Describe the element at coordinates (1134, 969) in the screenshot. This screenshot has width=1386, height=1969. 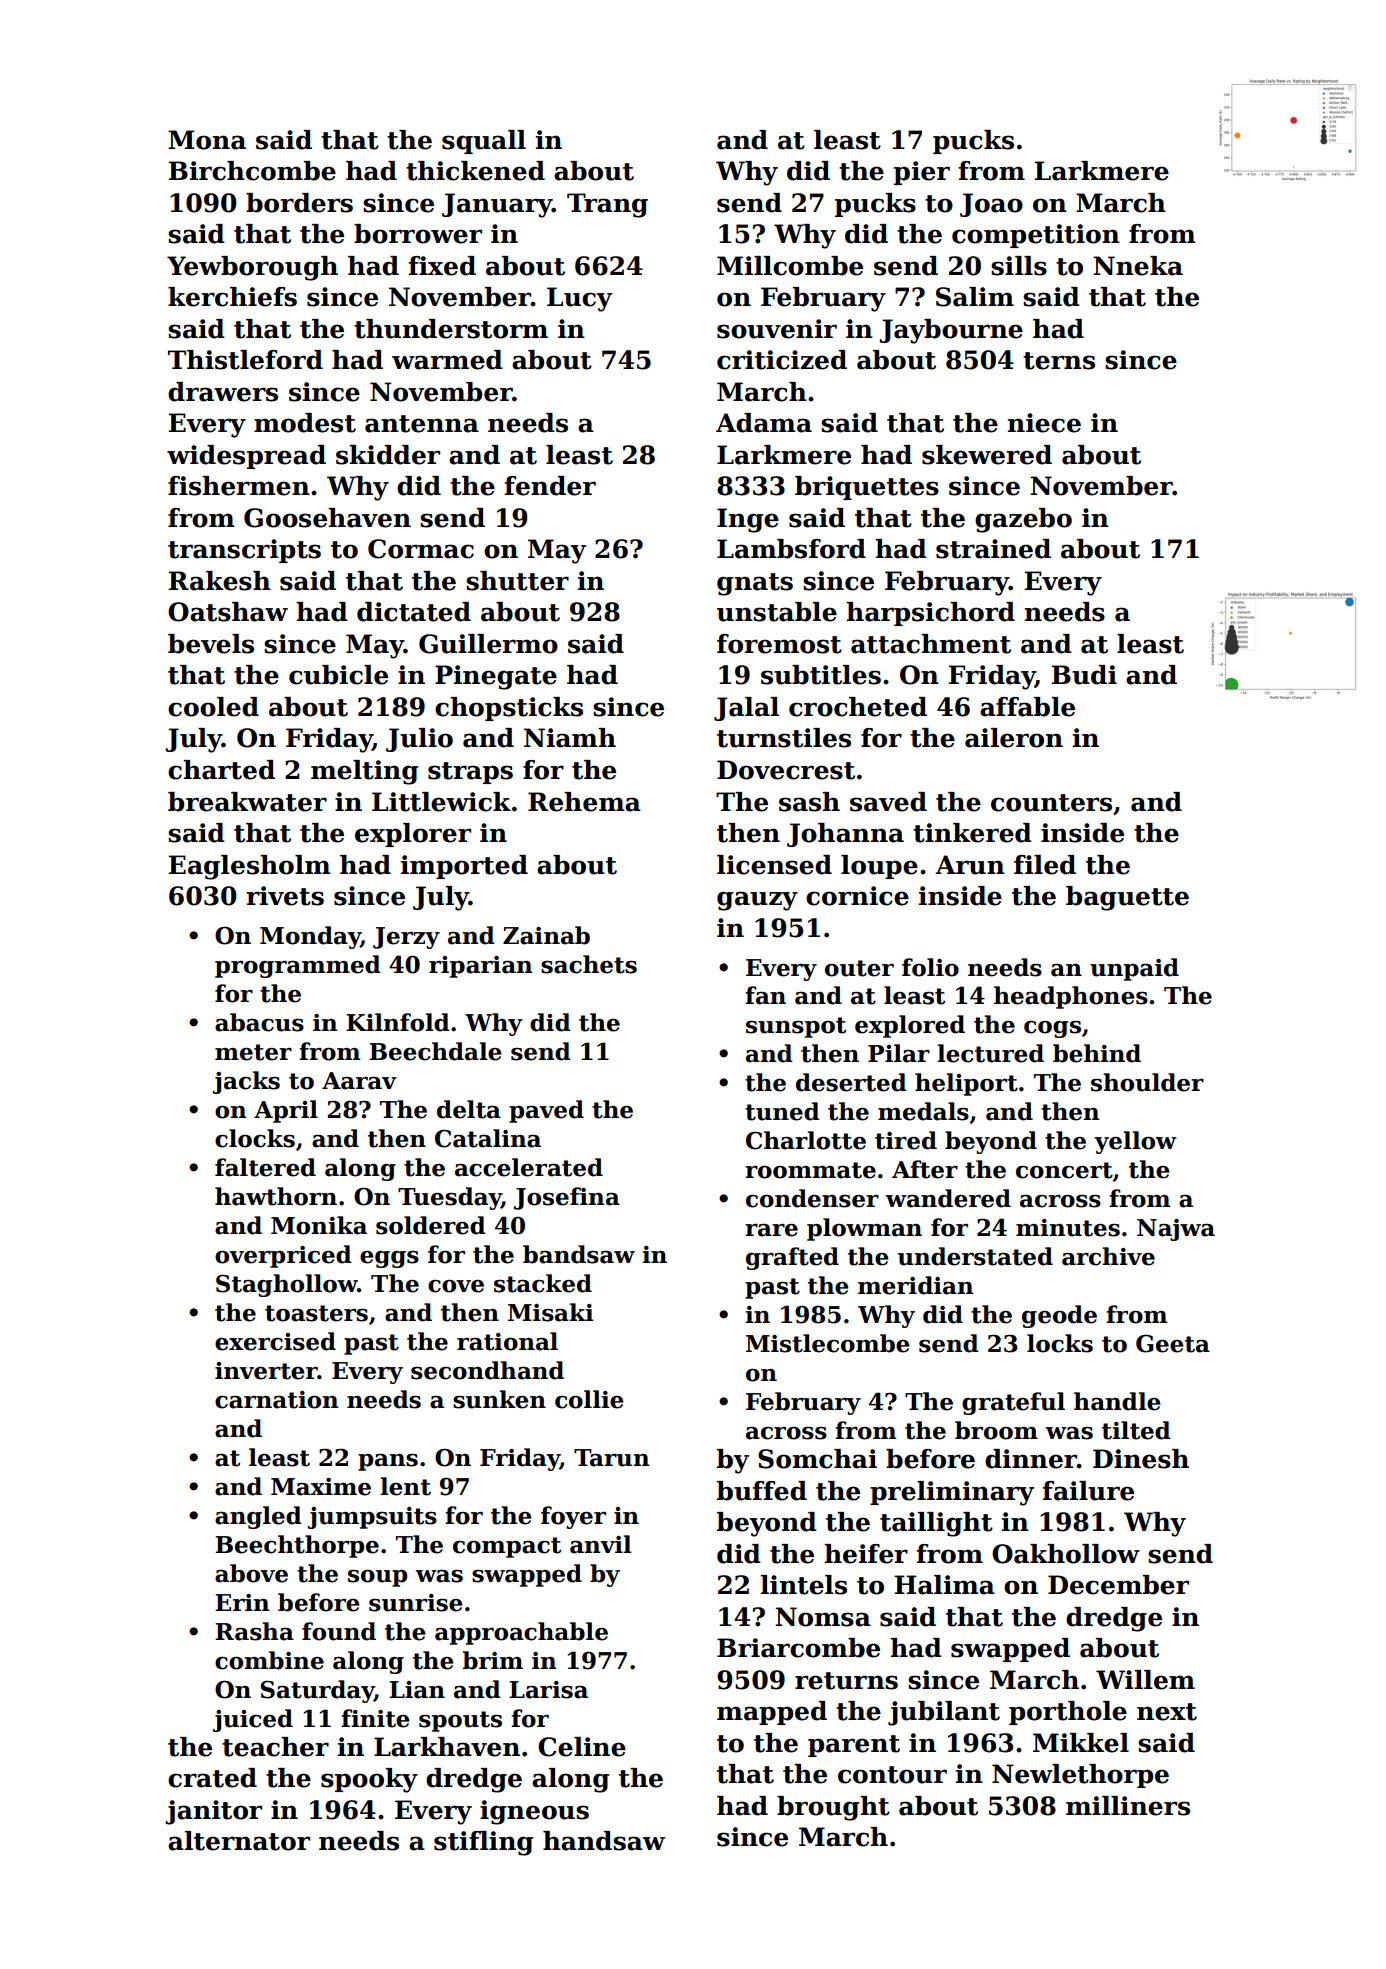
I see `unpaid` at that location.
